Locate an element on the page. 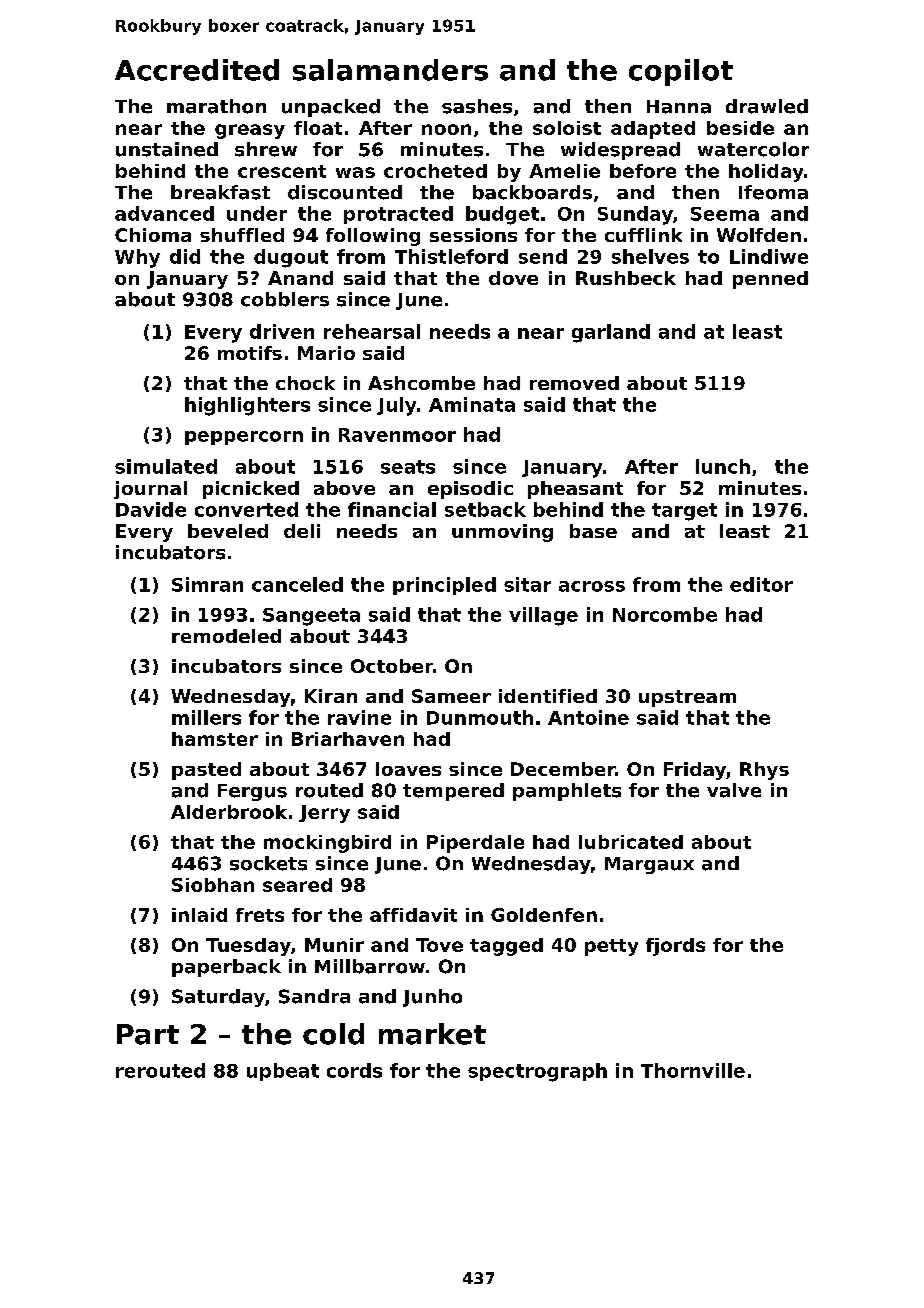 Image resolution: width=924 pixels, height=1308 pixels. upbeat is located at coordinates (283, 1072).
